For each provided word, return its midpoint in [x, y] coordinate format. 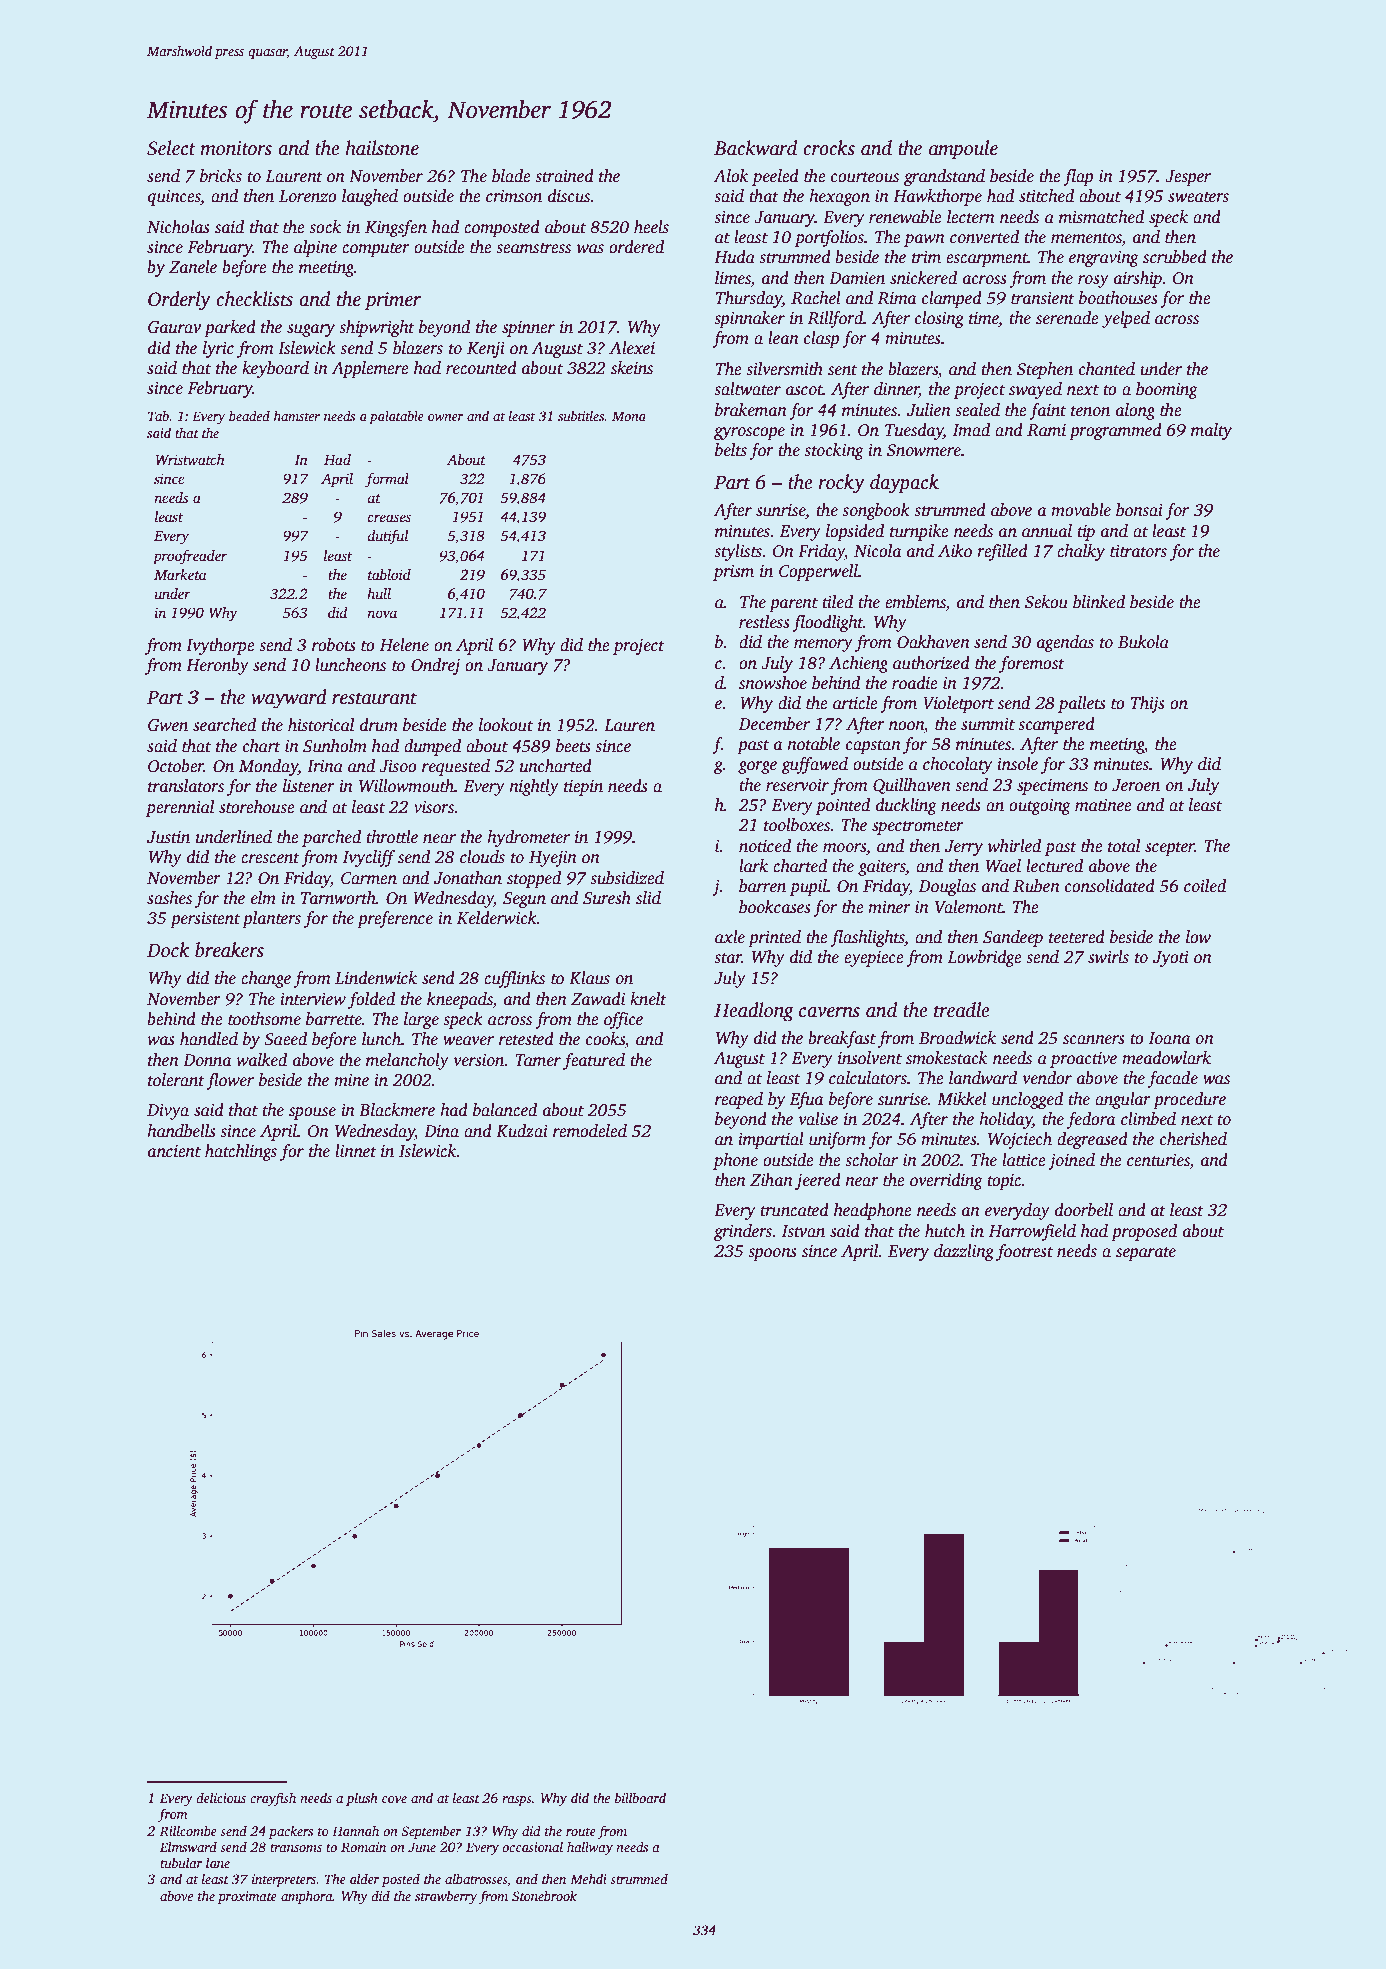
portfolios [829, 238]
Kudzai [522, 1131]
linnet [356, 1151]
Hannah [355, 1831]
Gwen [168, 725]
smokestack [946, 1058]
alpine [315, 248]
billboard [640, 1797]
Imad [971, 429]
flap [1078, 177]
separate [1146, 1254]
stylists [738, 552]
